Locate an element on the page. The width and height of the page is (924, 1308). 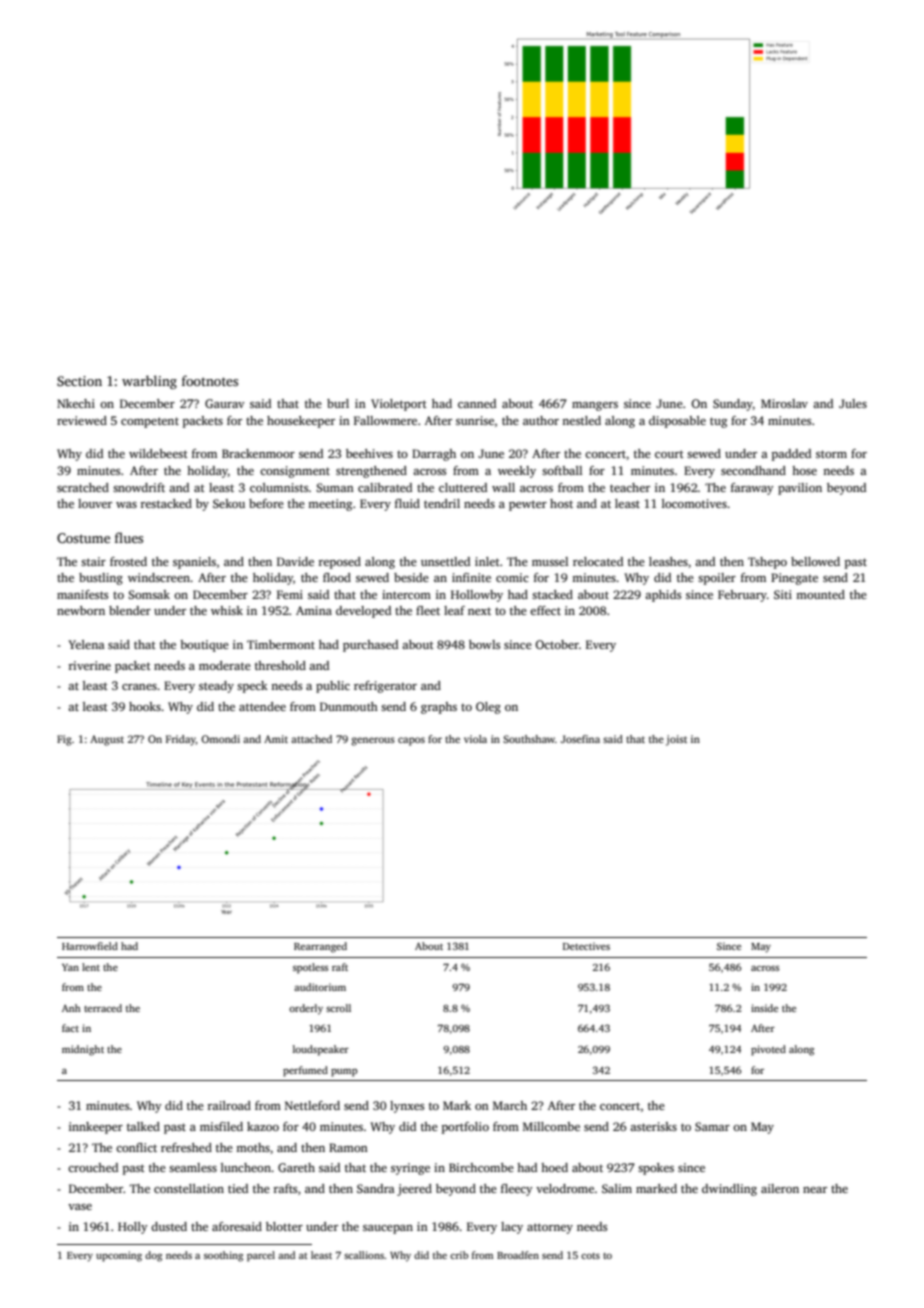
cots is located at coordinates (590, 1256).
